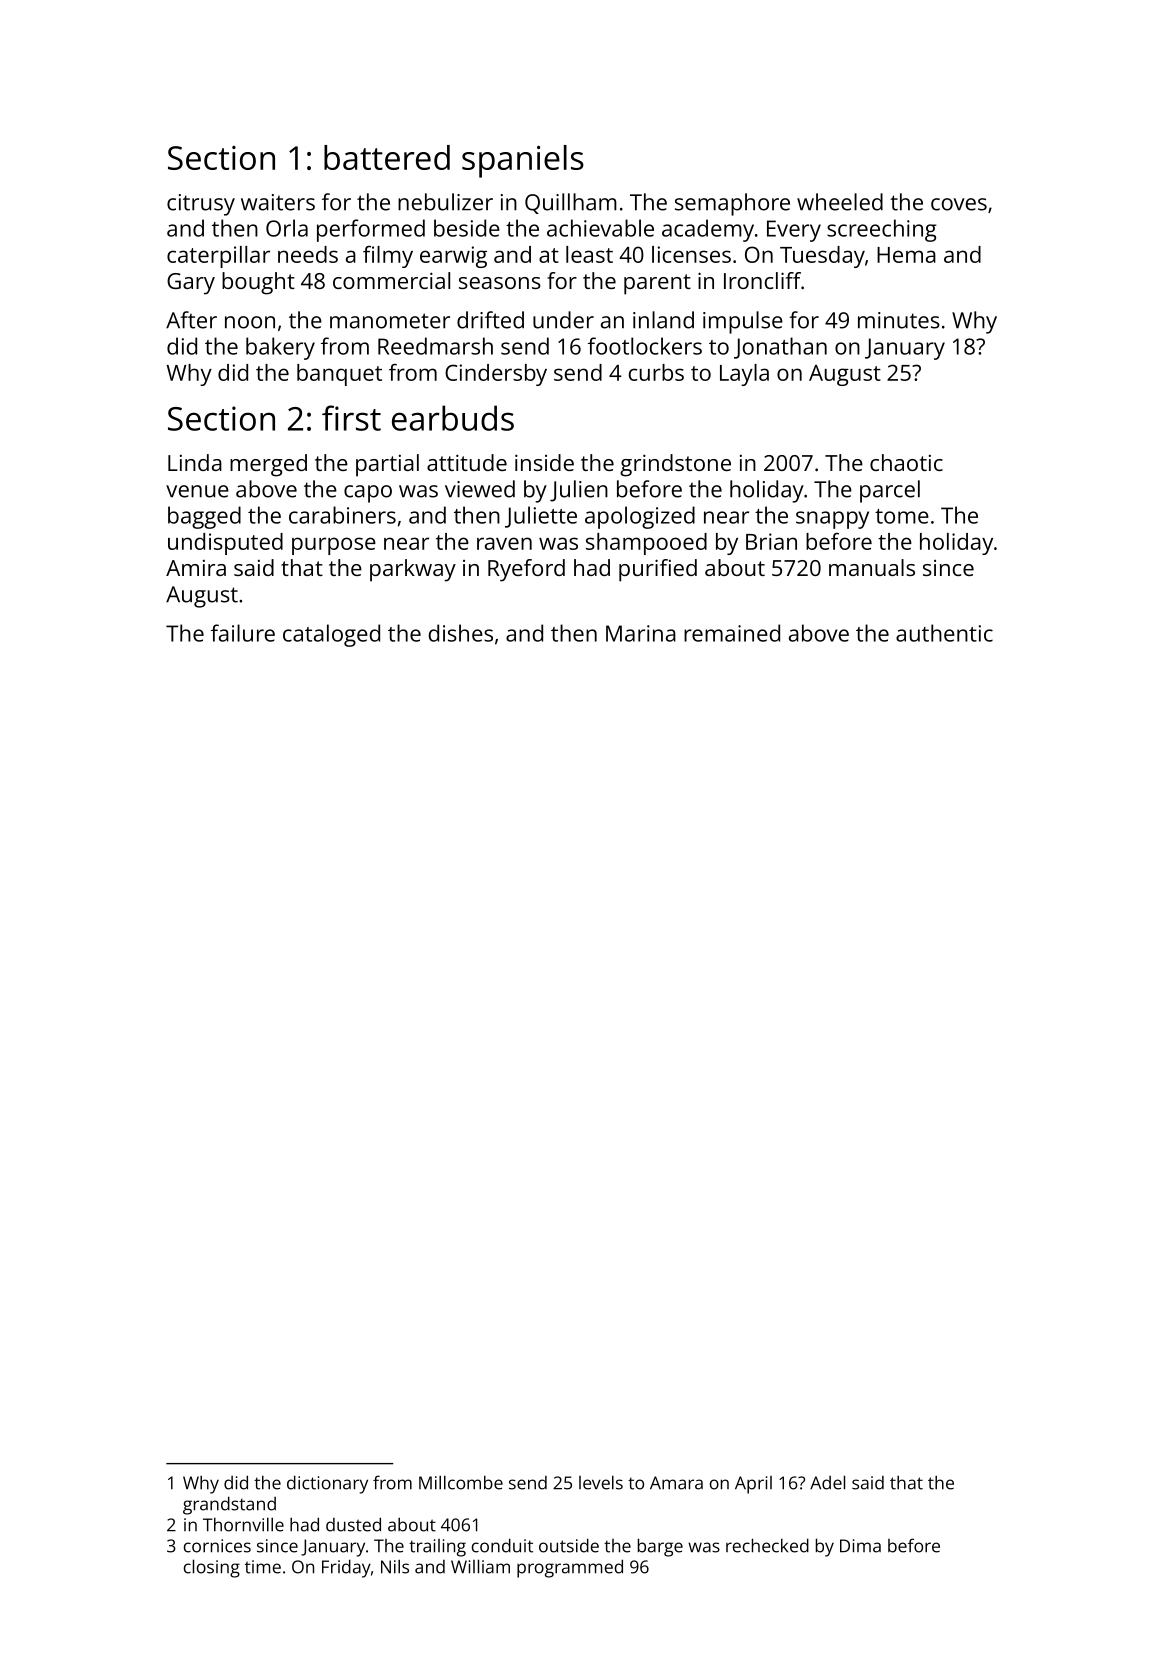  What do you see at coordinates (243, 633) in the screenshot?
I see `failure` at bounding box center [243, 633].
